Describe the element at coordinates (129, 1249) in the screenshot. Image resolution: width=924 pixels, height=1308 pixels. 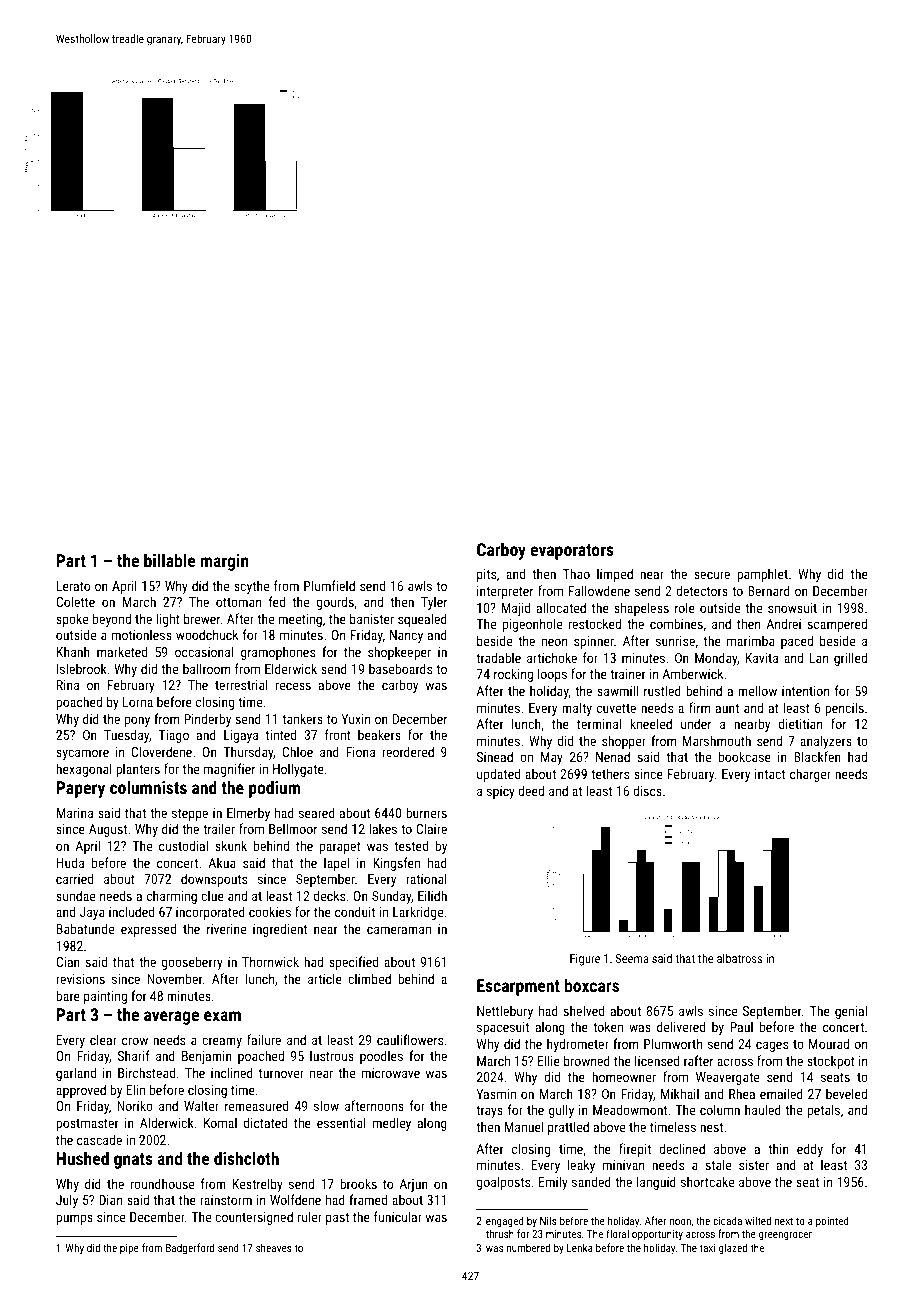
I see `pipe` at that location.
